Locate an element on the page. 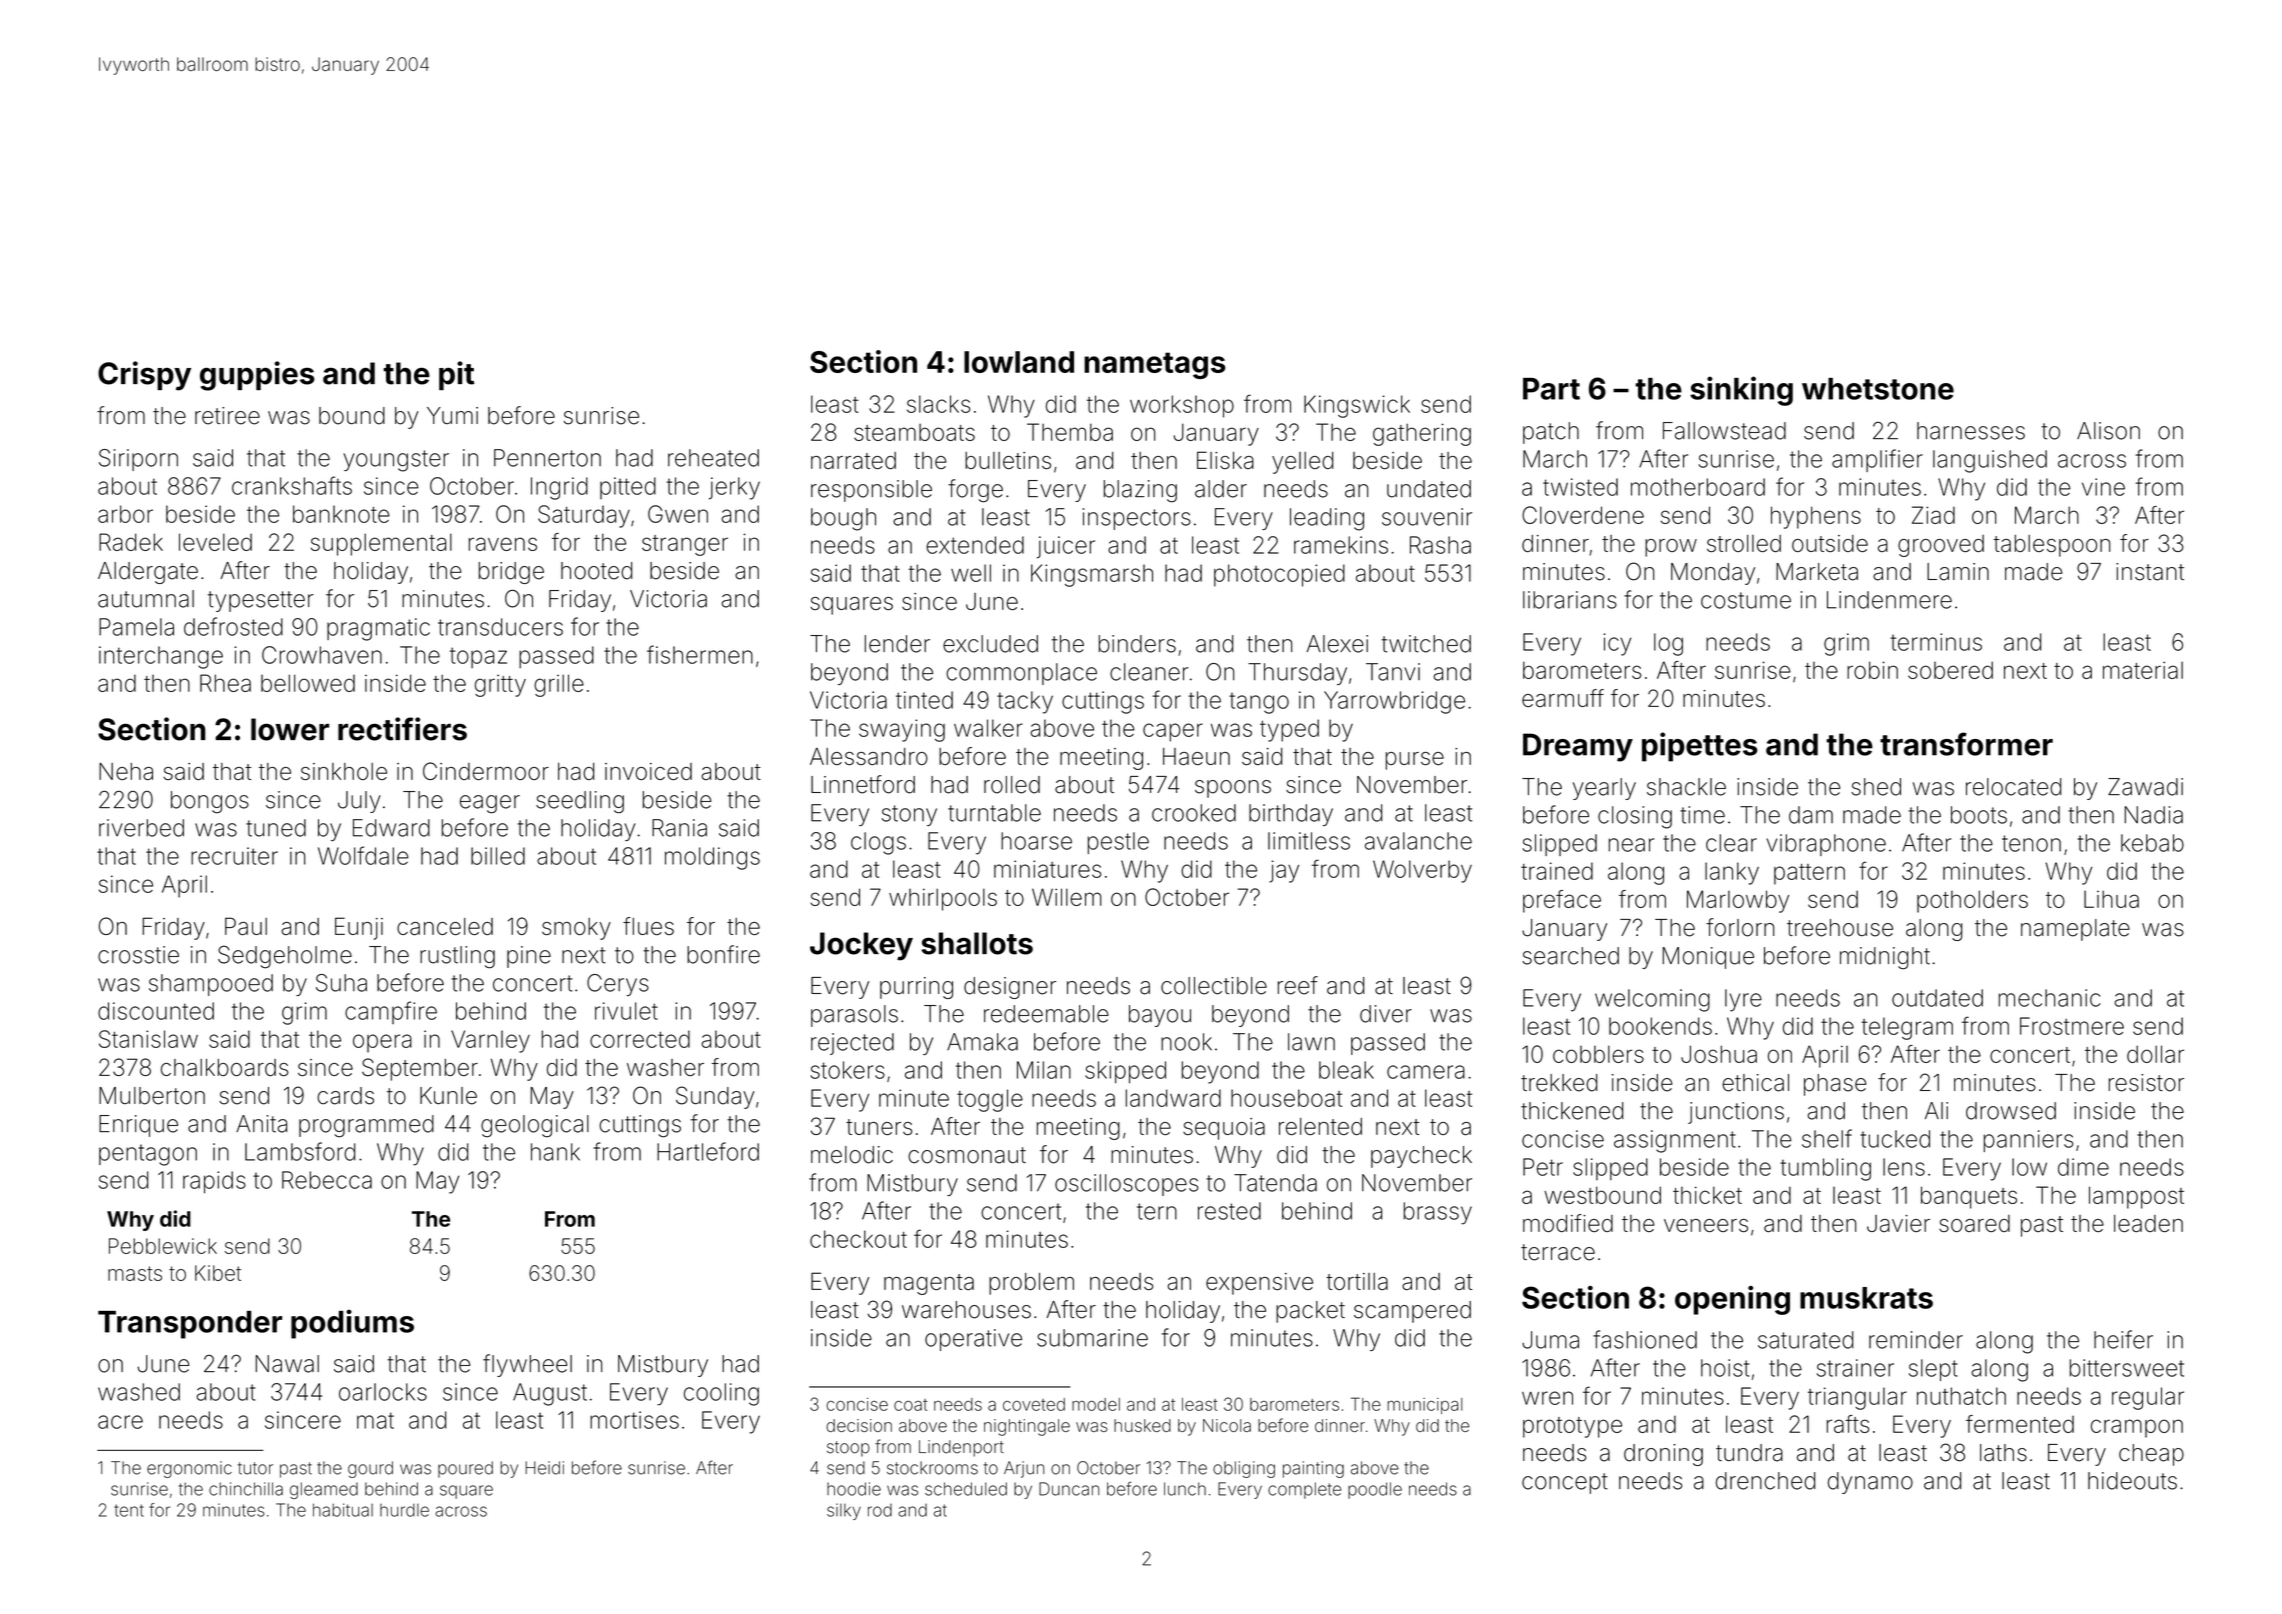 The height and width of the page is (1614, 2282). blazing is located at coordinates (1140, 491).
